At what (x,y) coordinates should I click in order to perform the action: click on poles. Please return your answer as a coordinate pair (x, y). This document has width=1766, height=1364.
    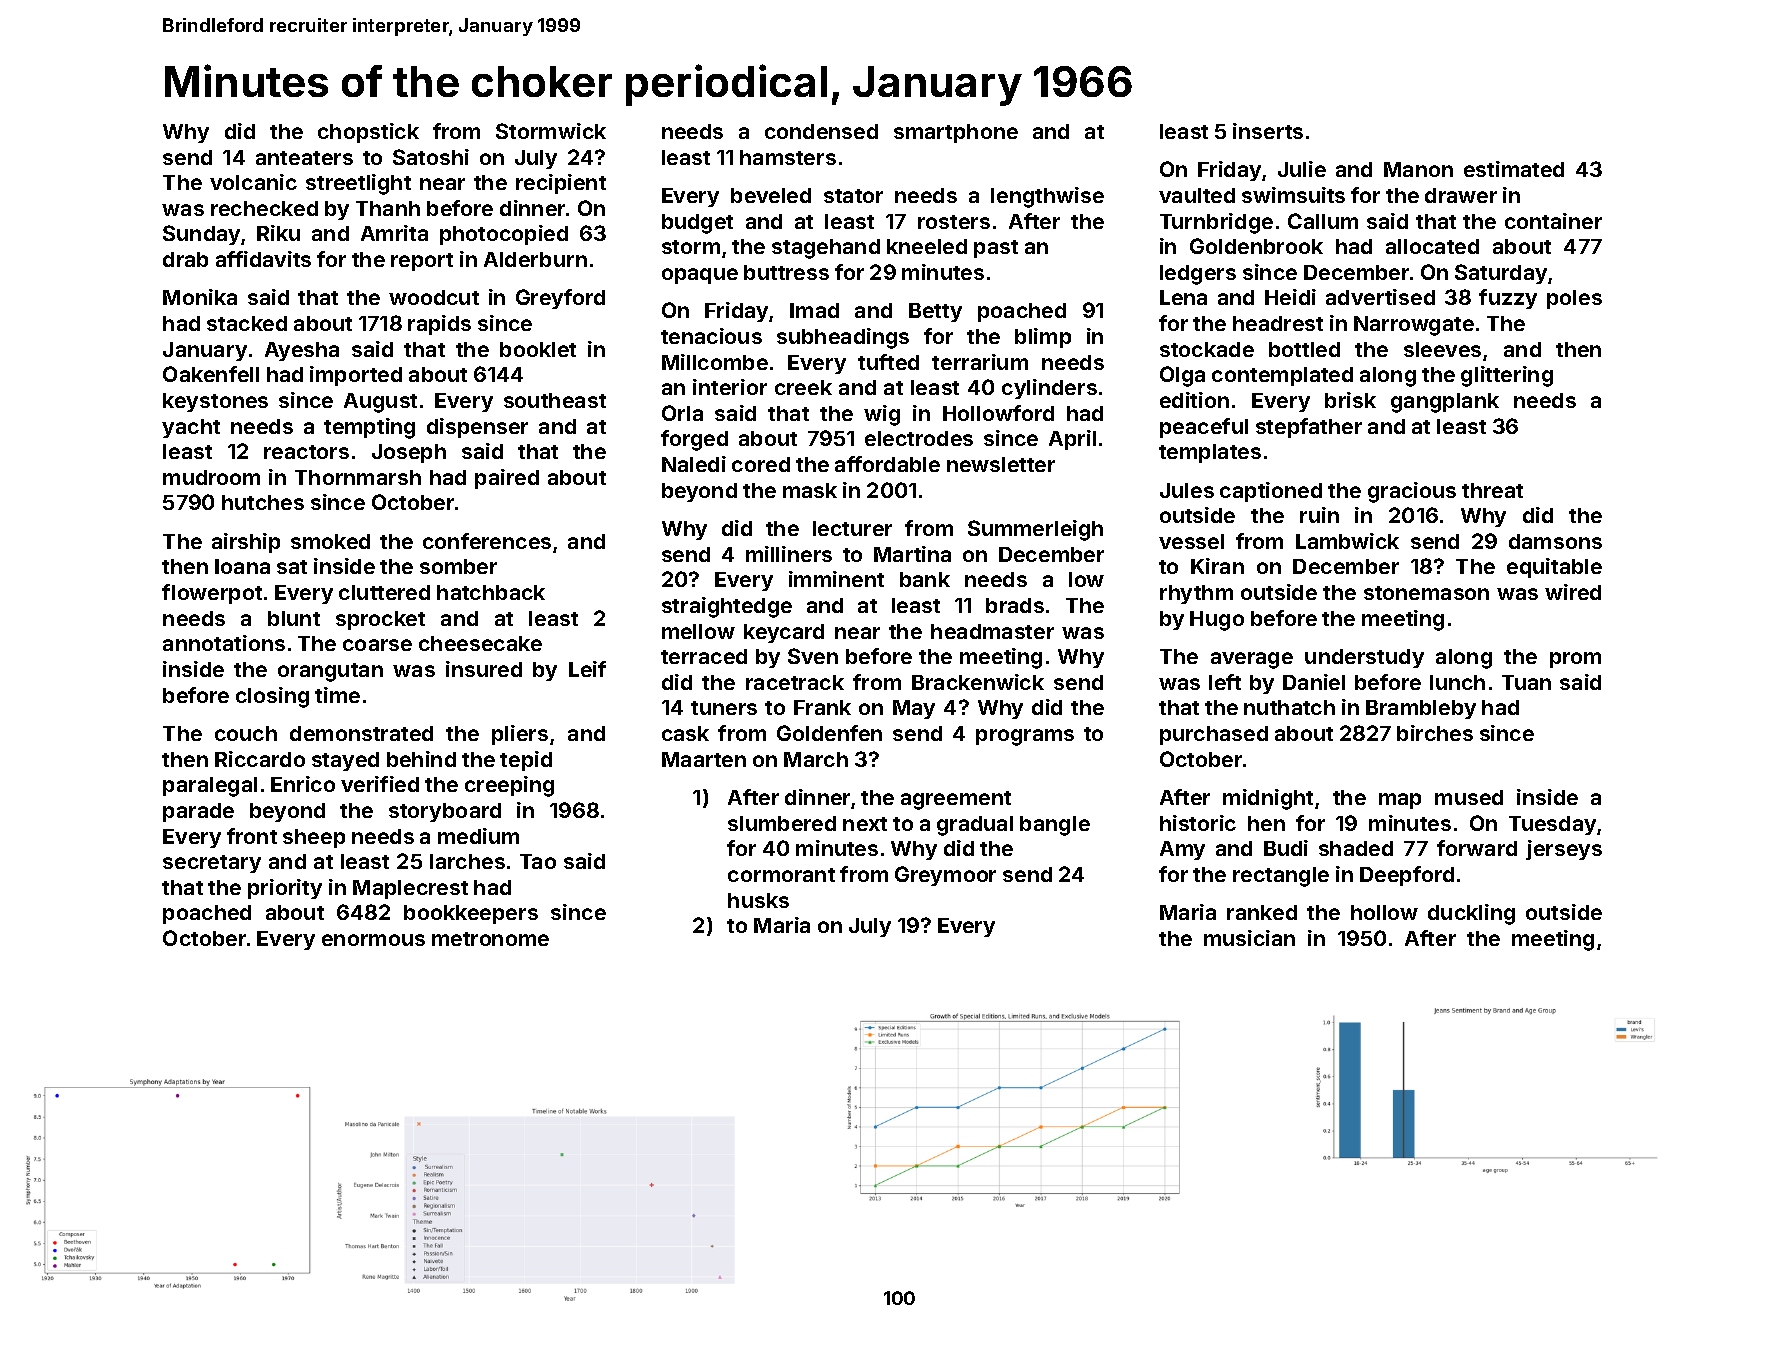
    Looking at the image, I should click on (1574, 299).
